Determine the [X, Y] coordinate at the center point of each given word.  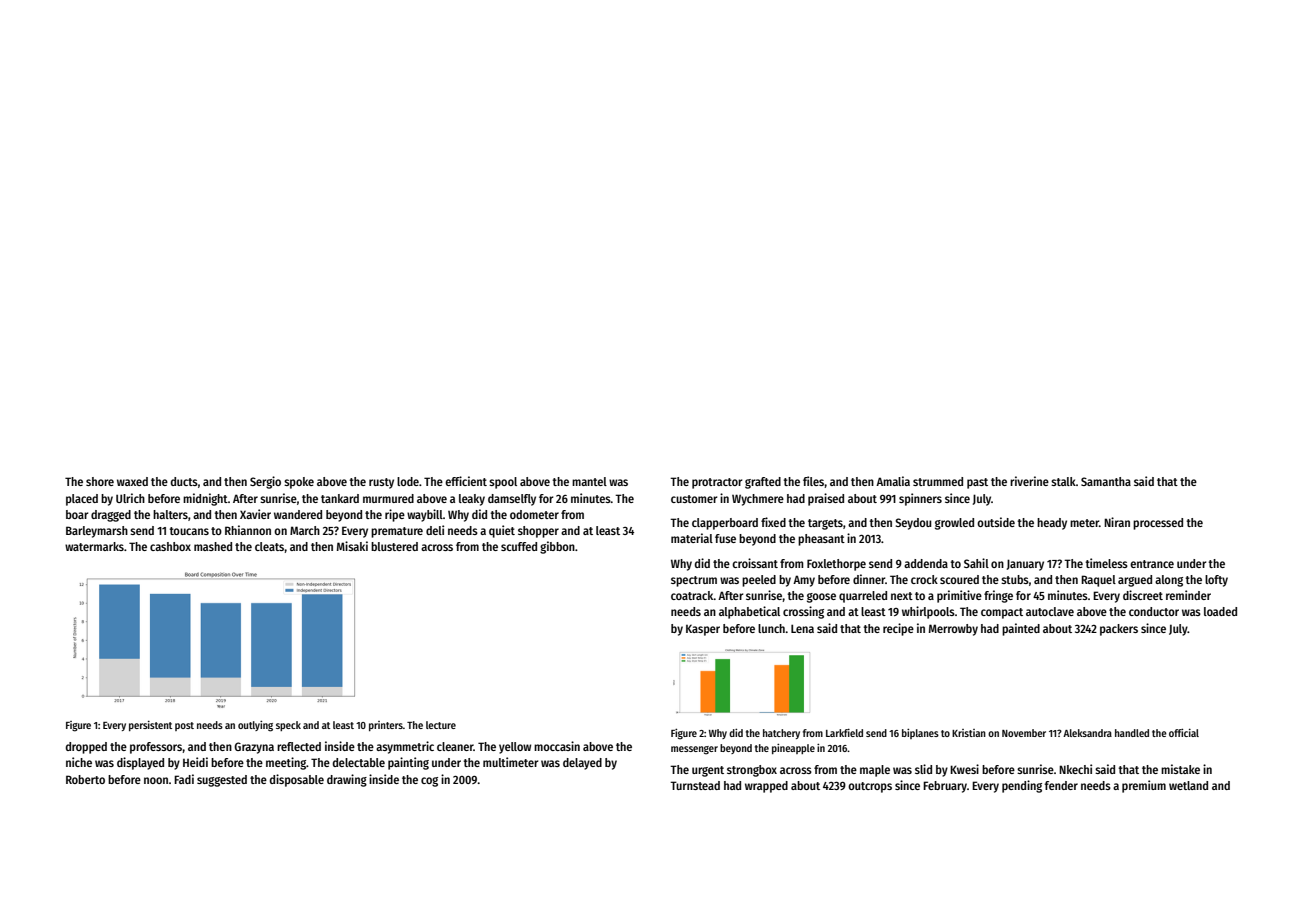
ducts [184, 481]
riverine [1029, 481]
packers [1119, 630]
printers [386, 726]
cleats [269, 546]
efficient [466, 481]
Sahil [976, 563]
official [1184, 733]
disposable [297, 780]
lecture [441, 725]
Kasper [703, 630]
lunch [771, 628]
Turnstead [695, 785]
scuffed [519, 546]
